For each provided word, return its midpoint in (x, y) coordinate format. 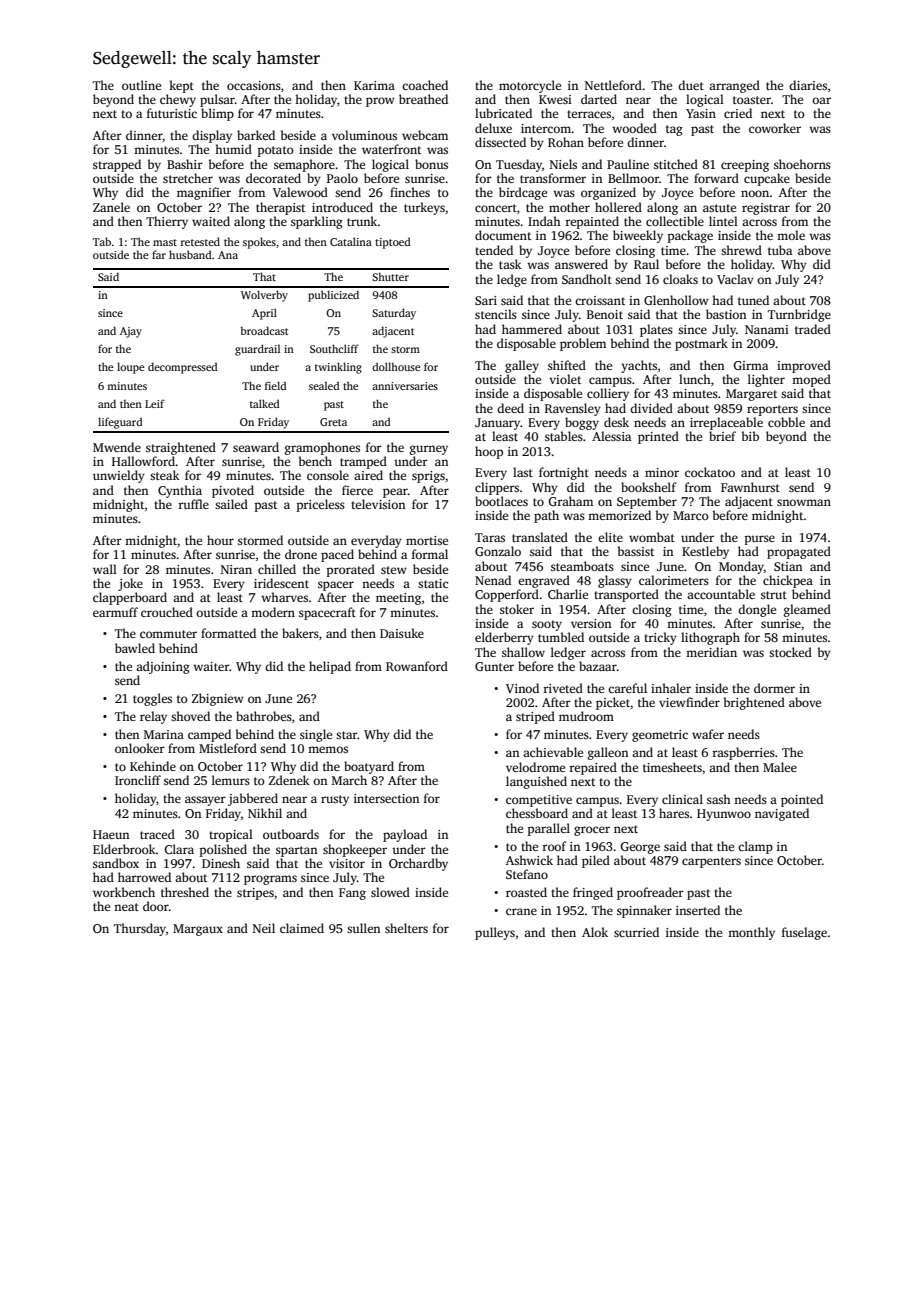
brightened (754, 703)
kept (181, 86)
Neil (264, 928)
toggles (152, 699)
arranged (734, 86)
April (264, 314)
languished (536, 782)
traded (813, 329)
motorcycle (530, 86)
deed (510, 408)
